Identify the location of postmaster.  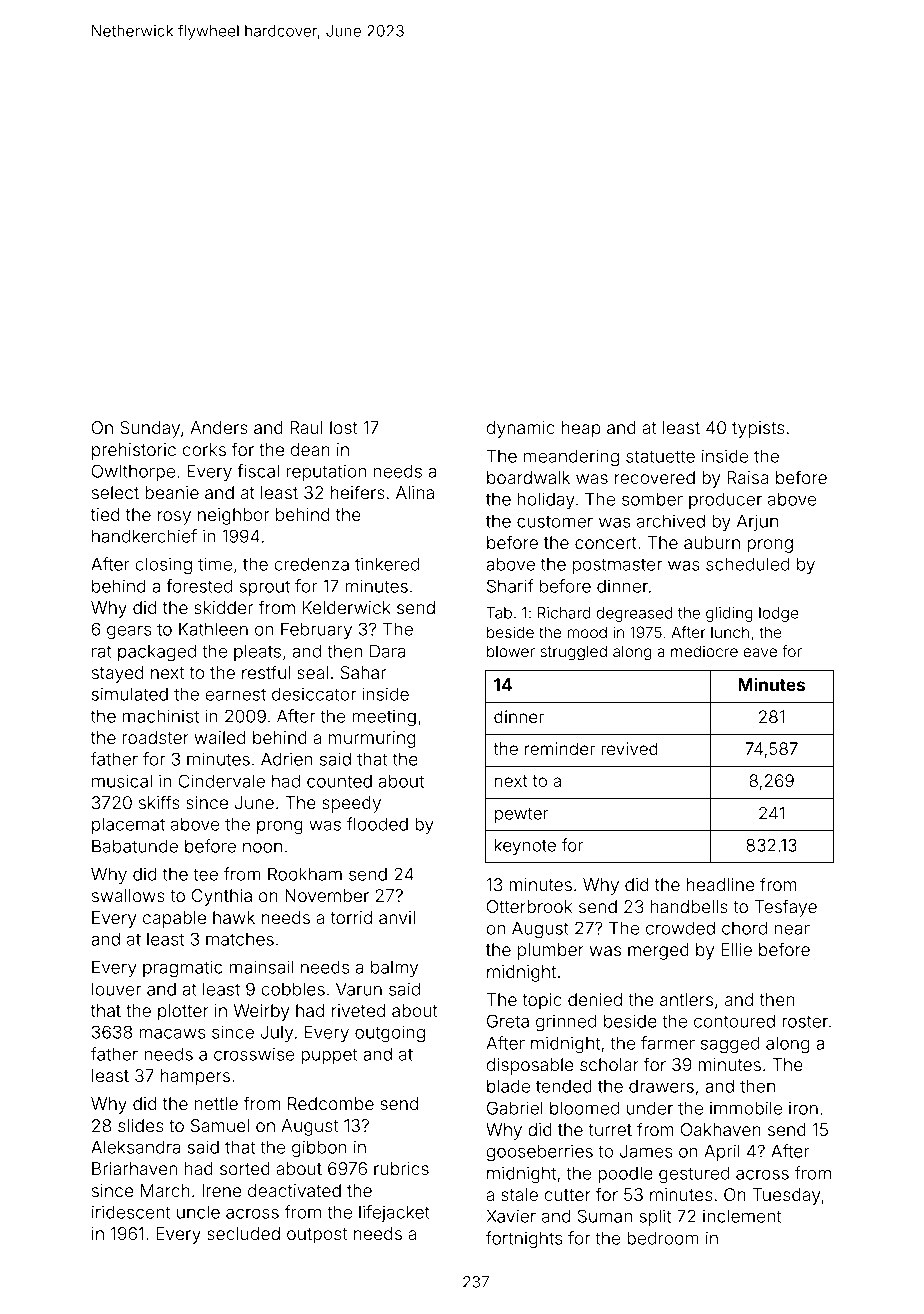
(617, 566).
